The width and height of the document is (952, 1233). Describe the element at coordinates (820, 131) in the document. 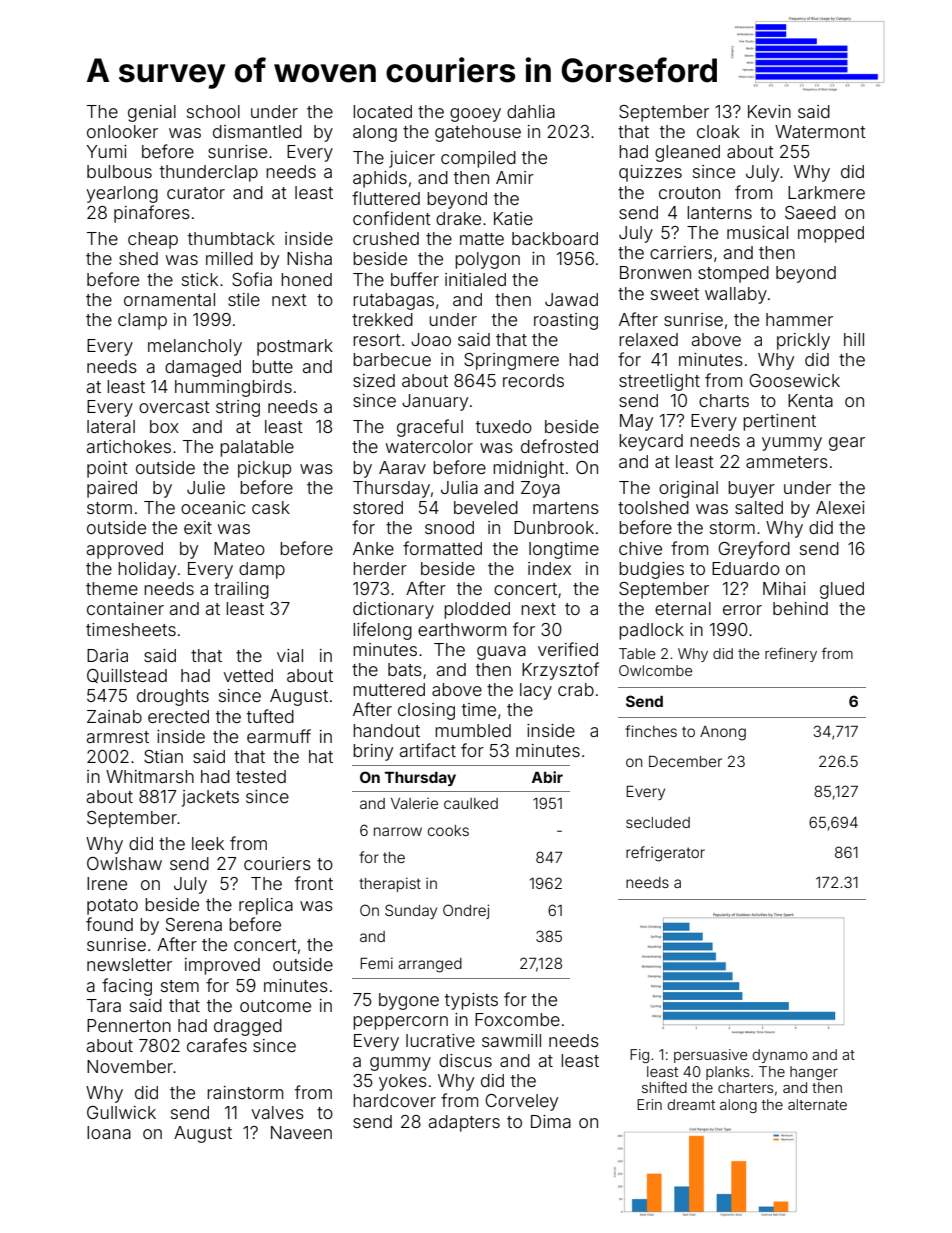

I see `Watermont` at that location.
